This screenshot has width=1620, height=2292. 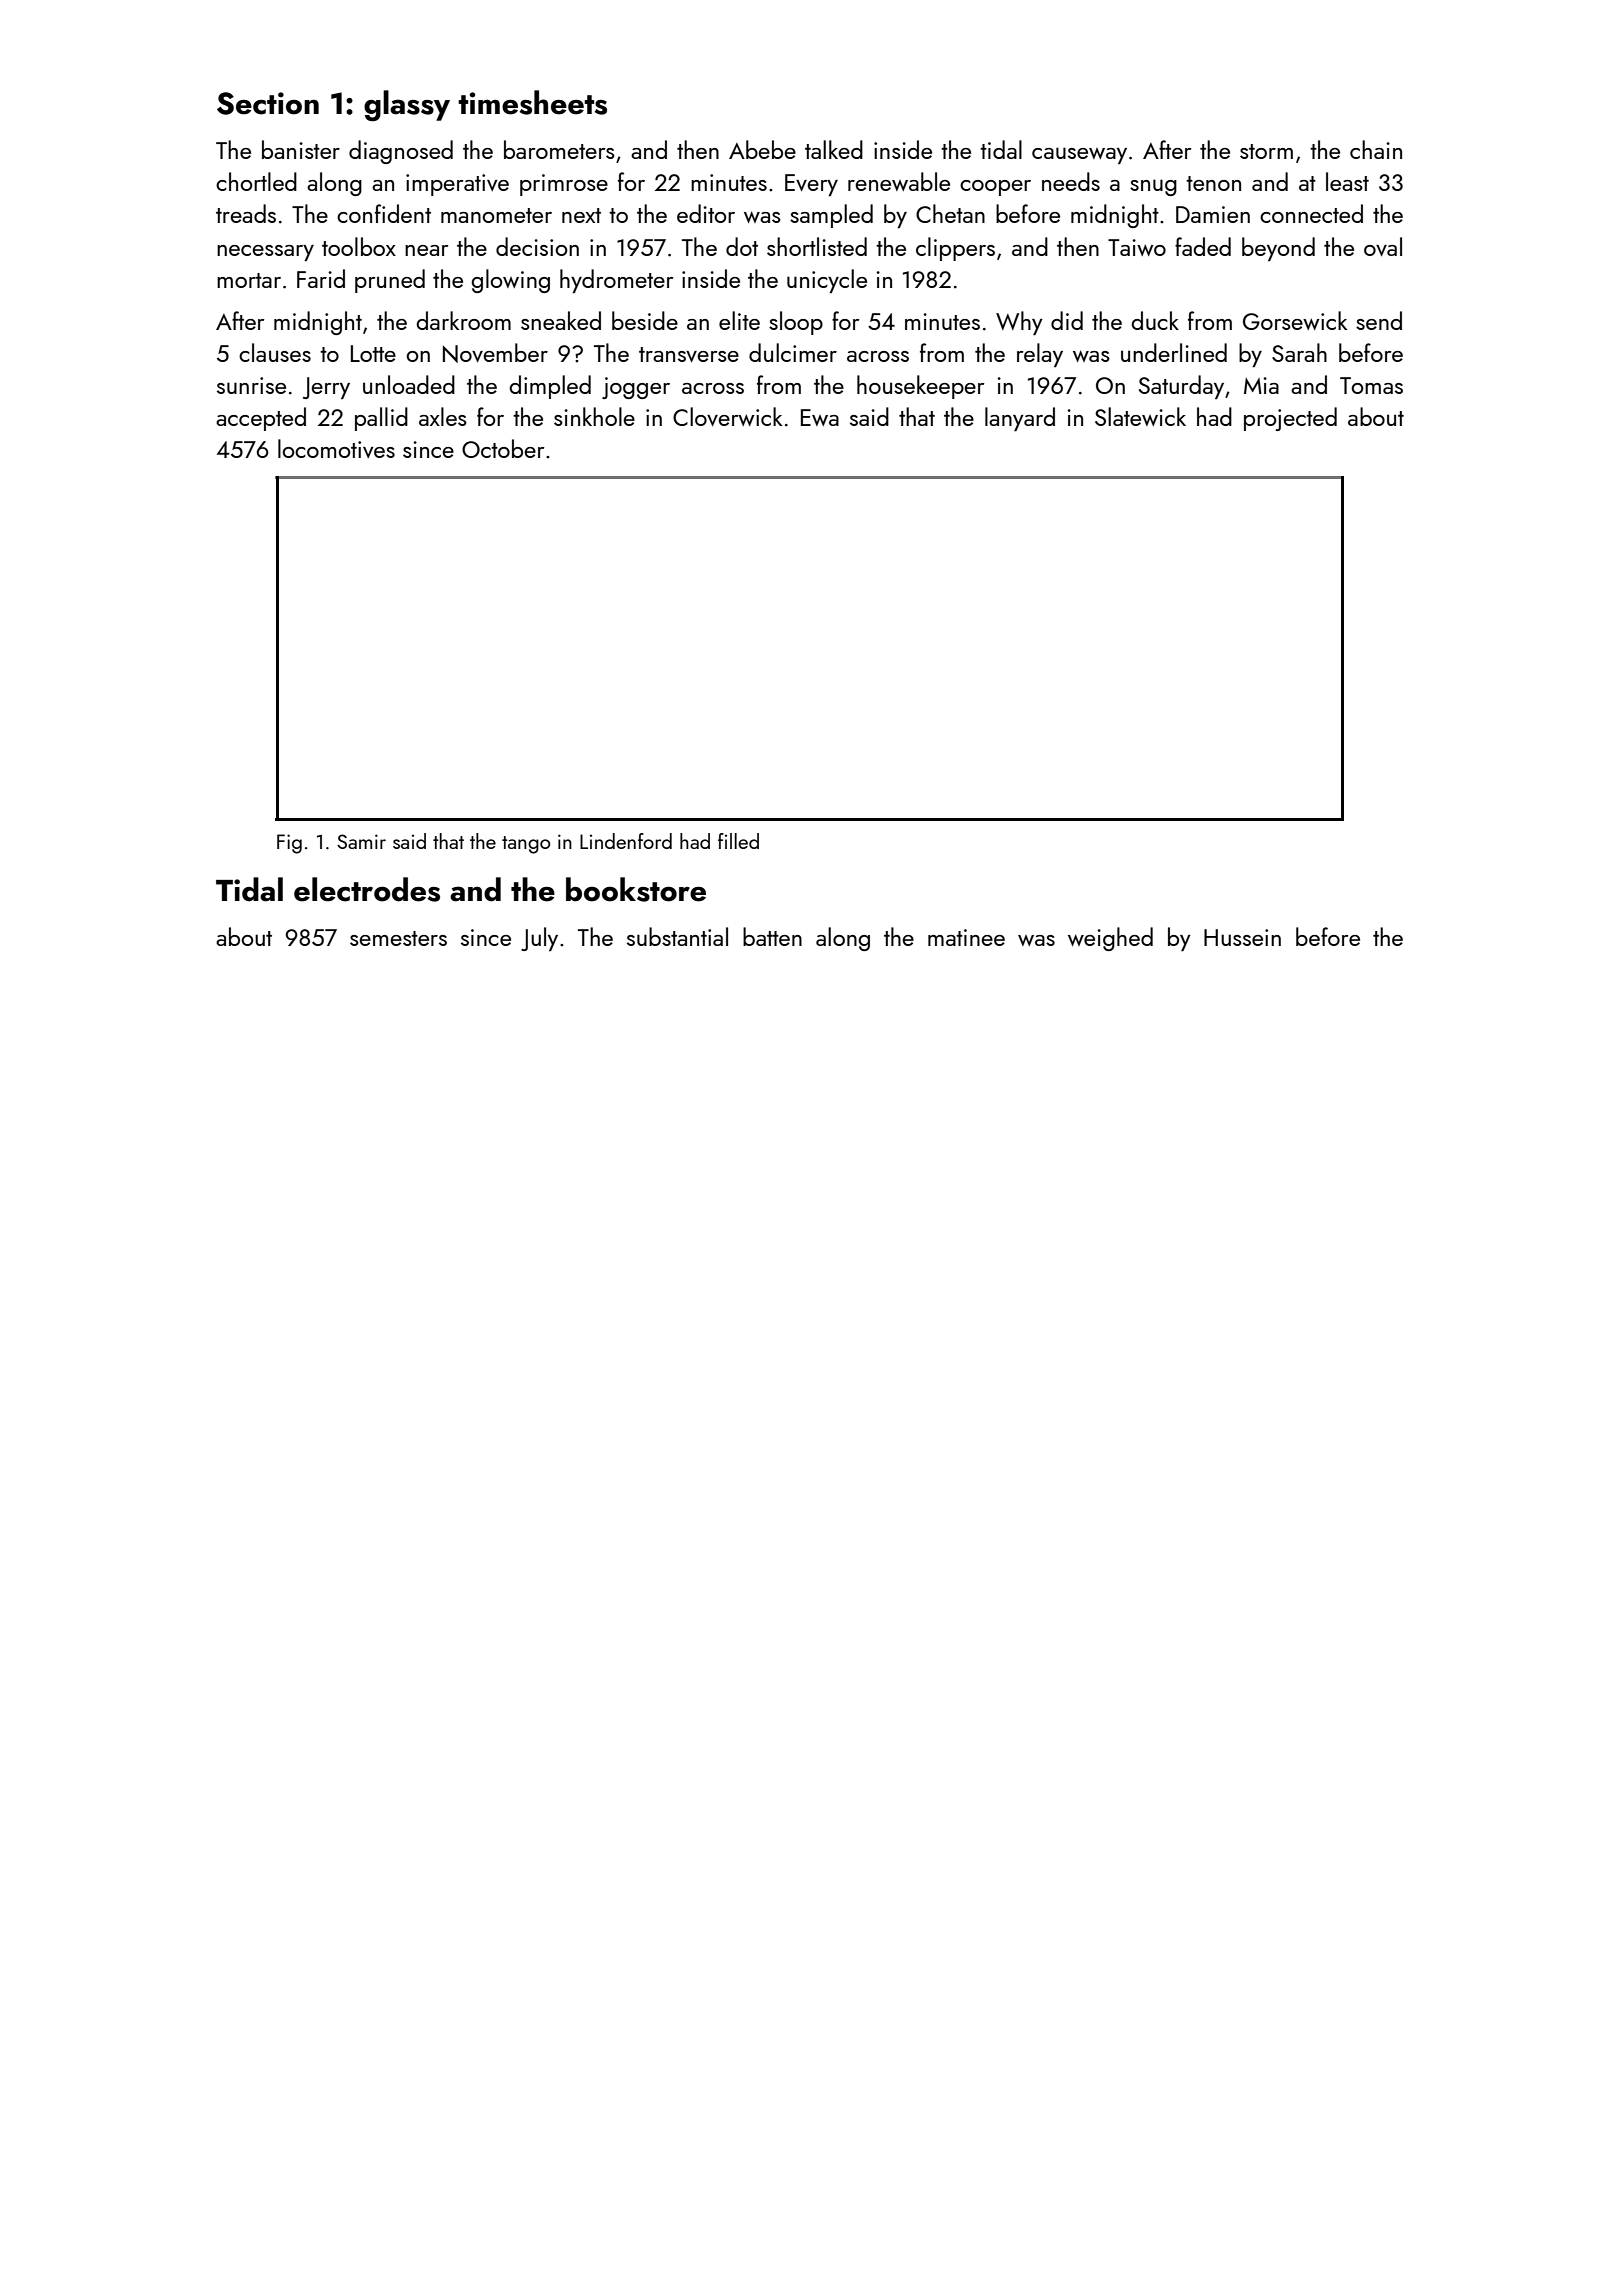 I want to click on Taiwo, so click(x=1137, y=247).
